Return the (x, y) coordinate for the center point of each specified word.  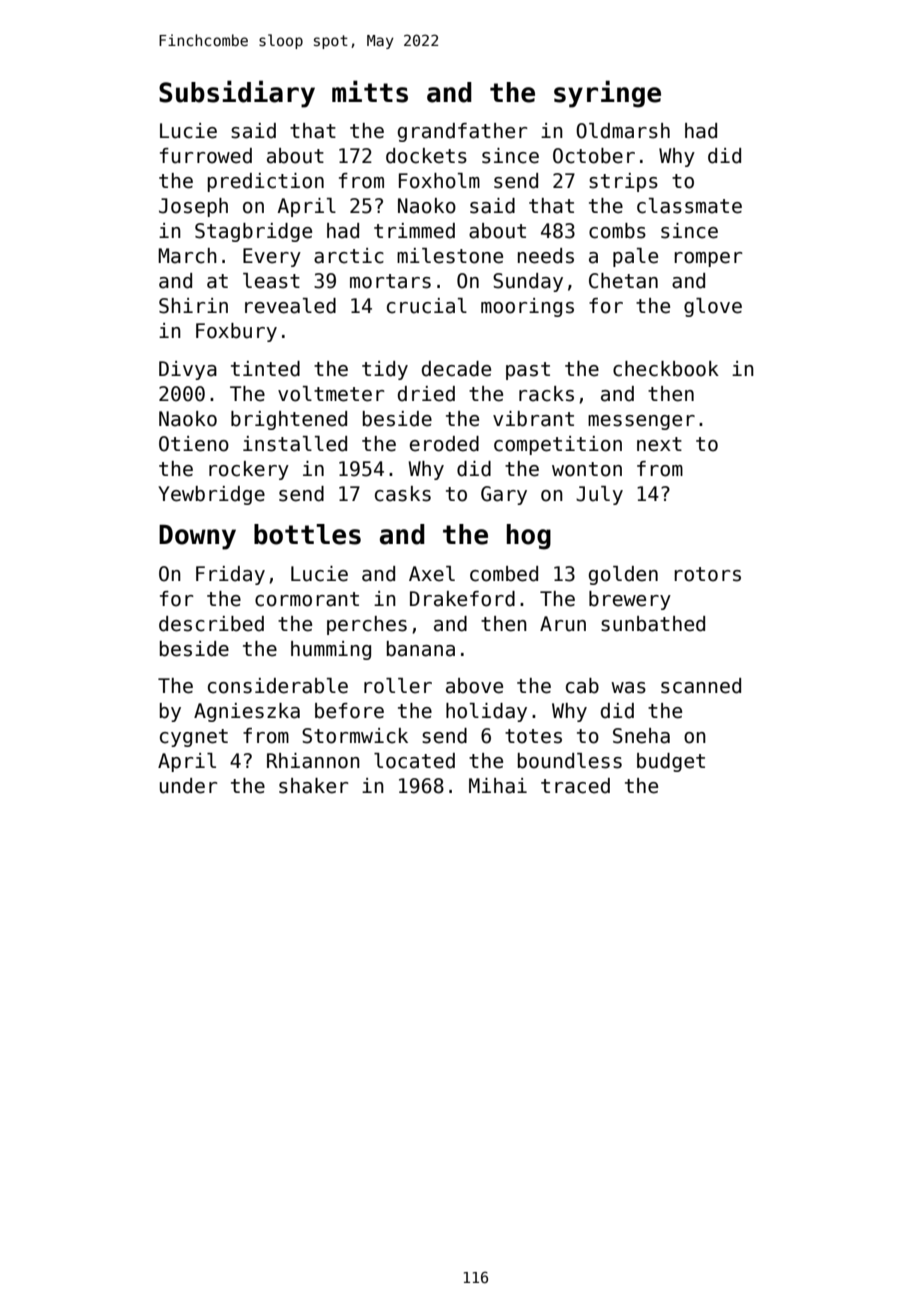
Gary (504, 495)
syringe (607, 94)
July (599, 495)
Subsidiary (237, 94)
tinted (265, 369)
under (189, 786)
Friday (230, 575)
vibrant (533, 419)
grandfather (463, 132)
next (659, 444)
